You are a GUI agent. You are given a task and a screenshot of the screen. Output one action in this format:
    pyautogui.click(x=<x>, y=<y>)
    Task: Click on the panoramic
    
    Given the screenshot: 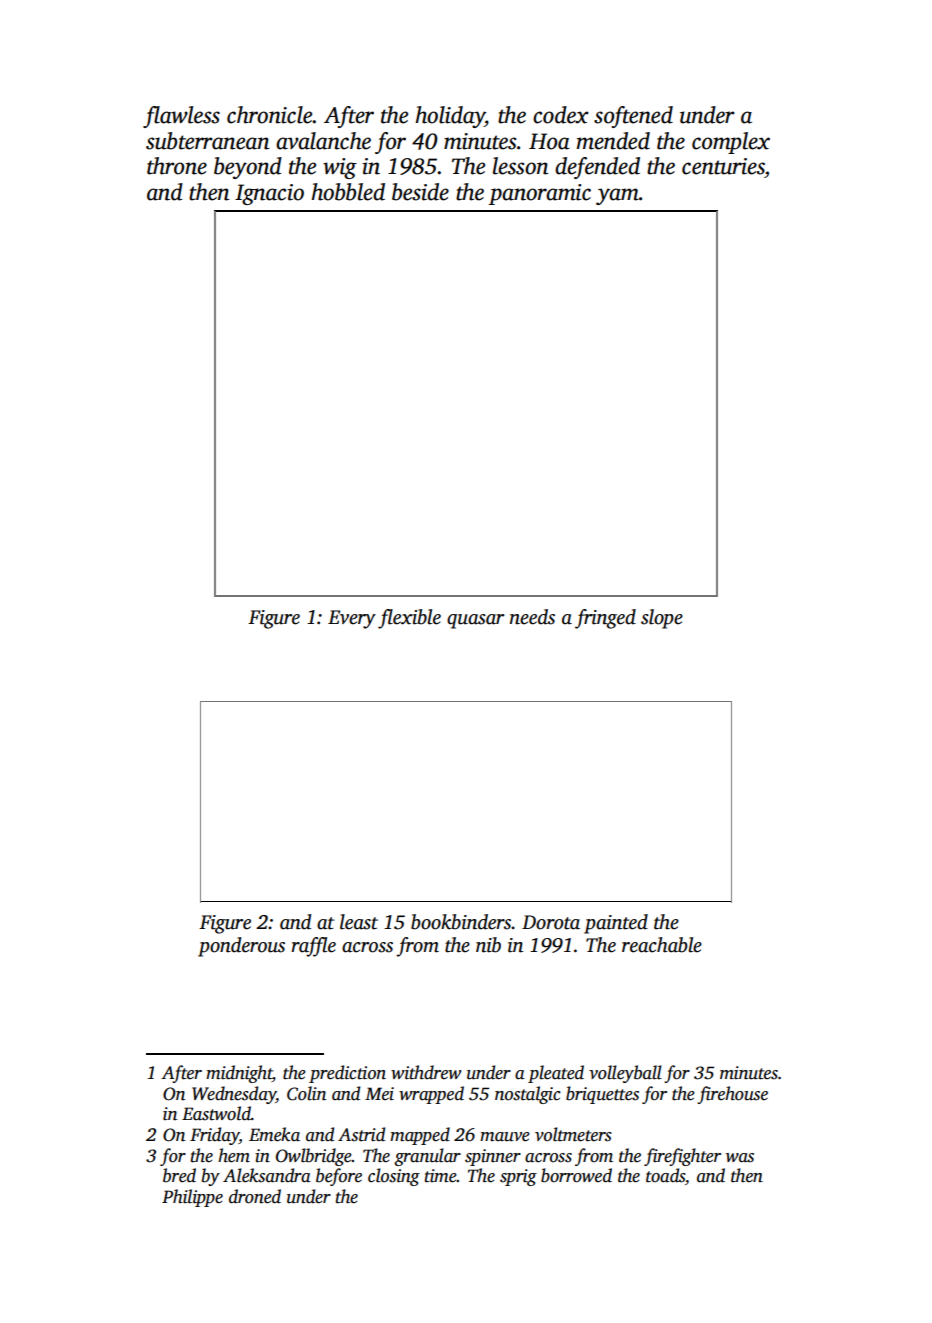 What is the action you would take?
    pyautogui.click(x=540, y=194)
